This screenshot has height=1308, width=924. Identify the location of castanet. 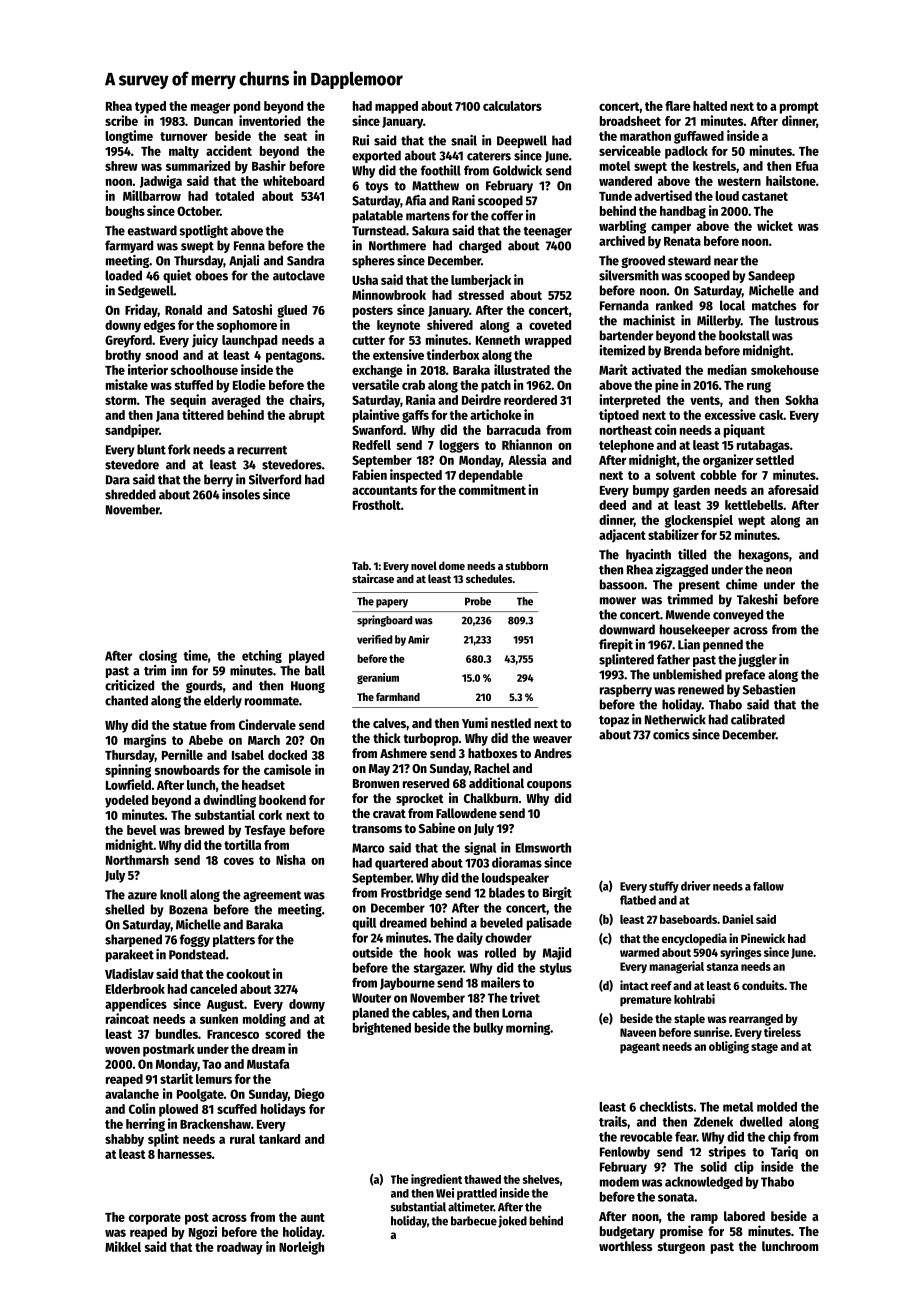
(765, 196).
